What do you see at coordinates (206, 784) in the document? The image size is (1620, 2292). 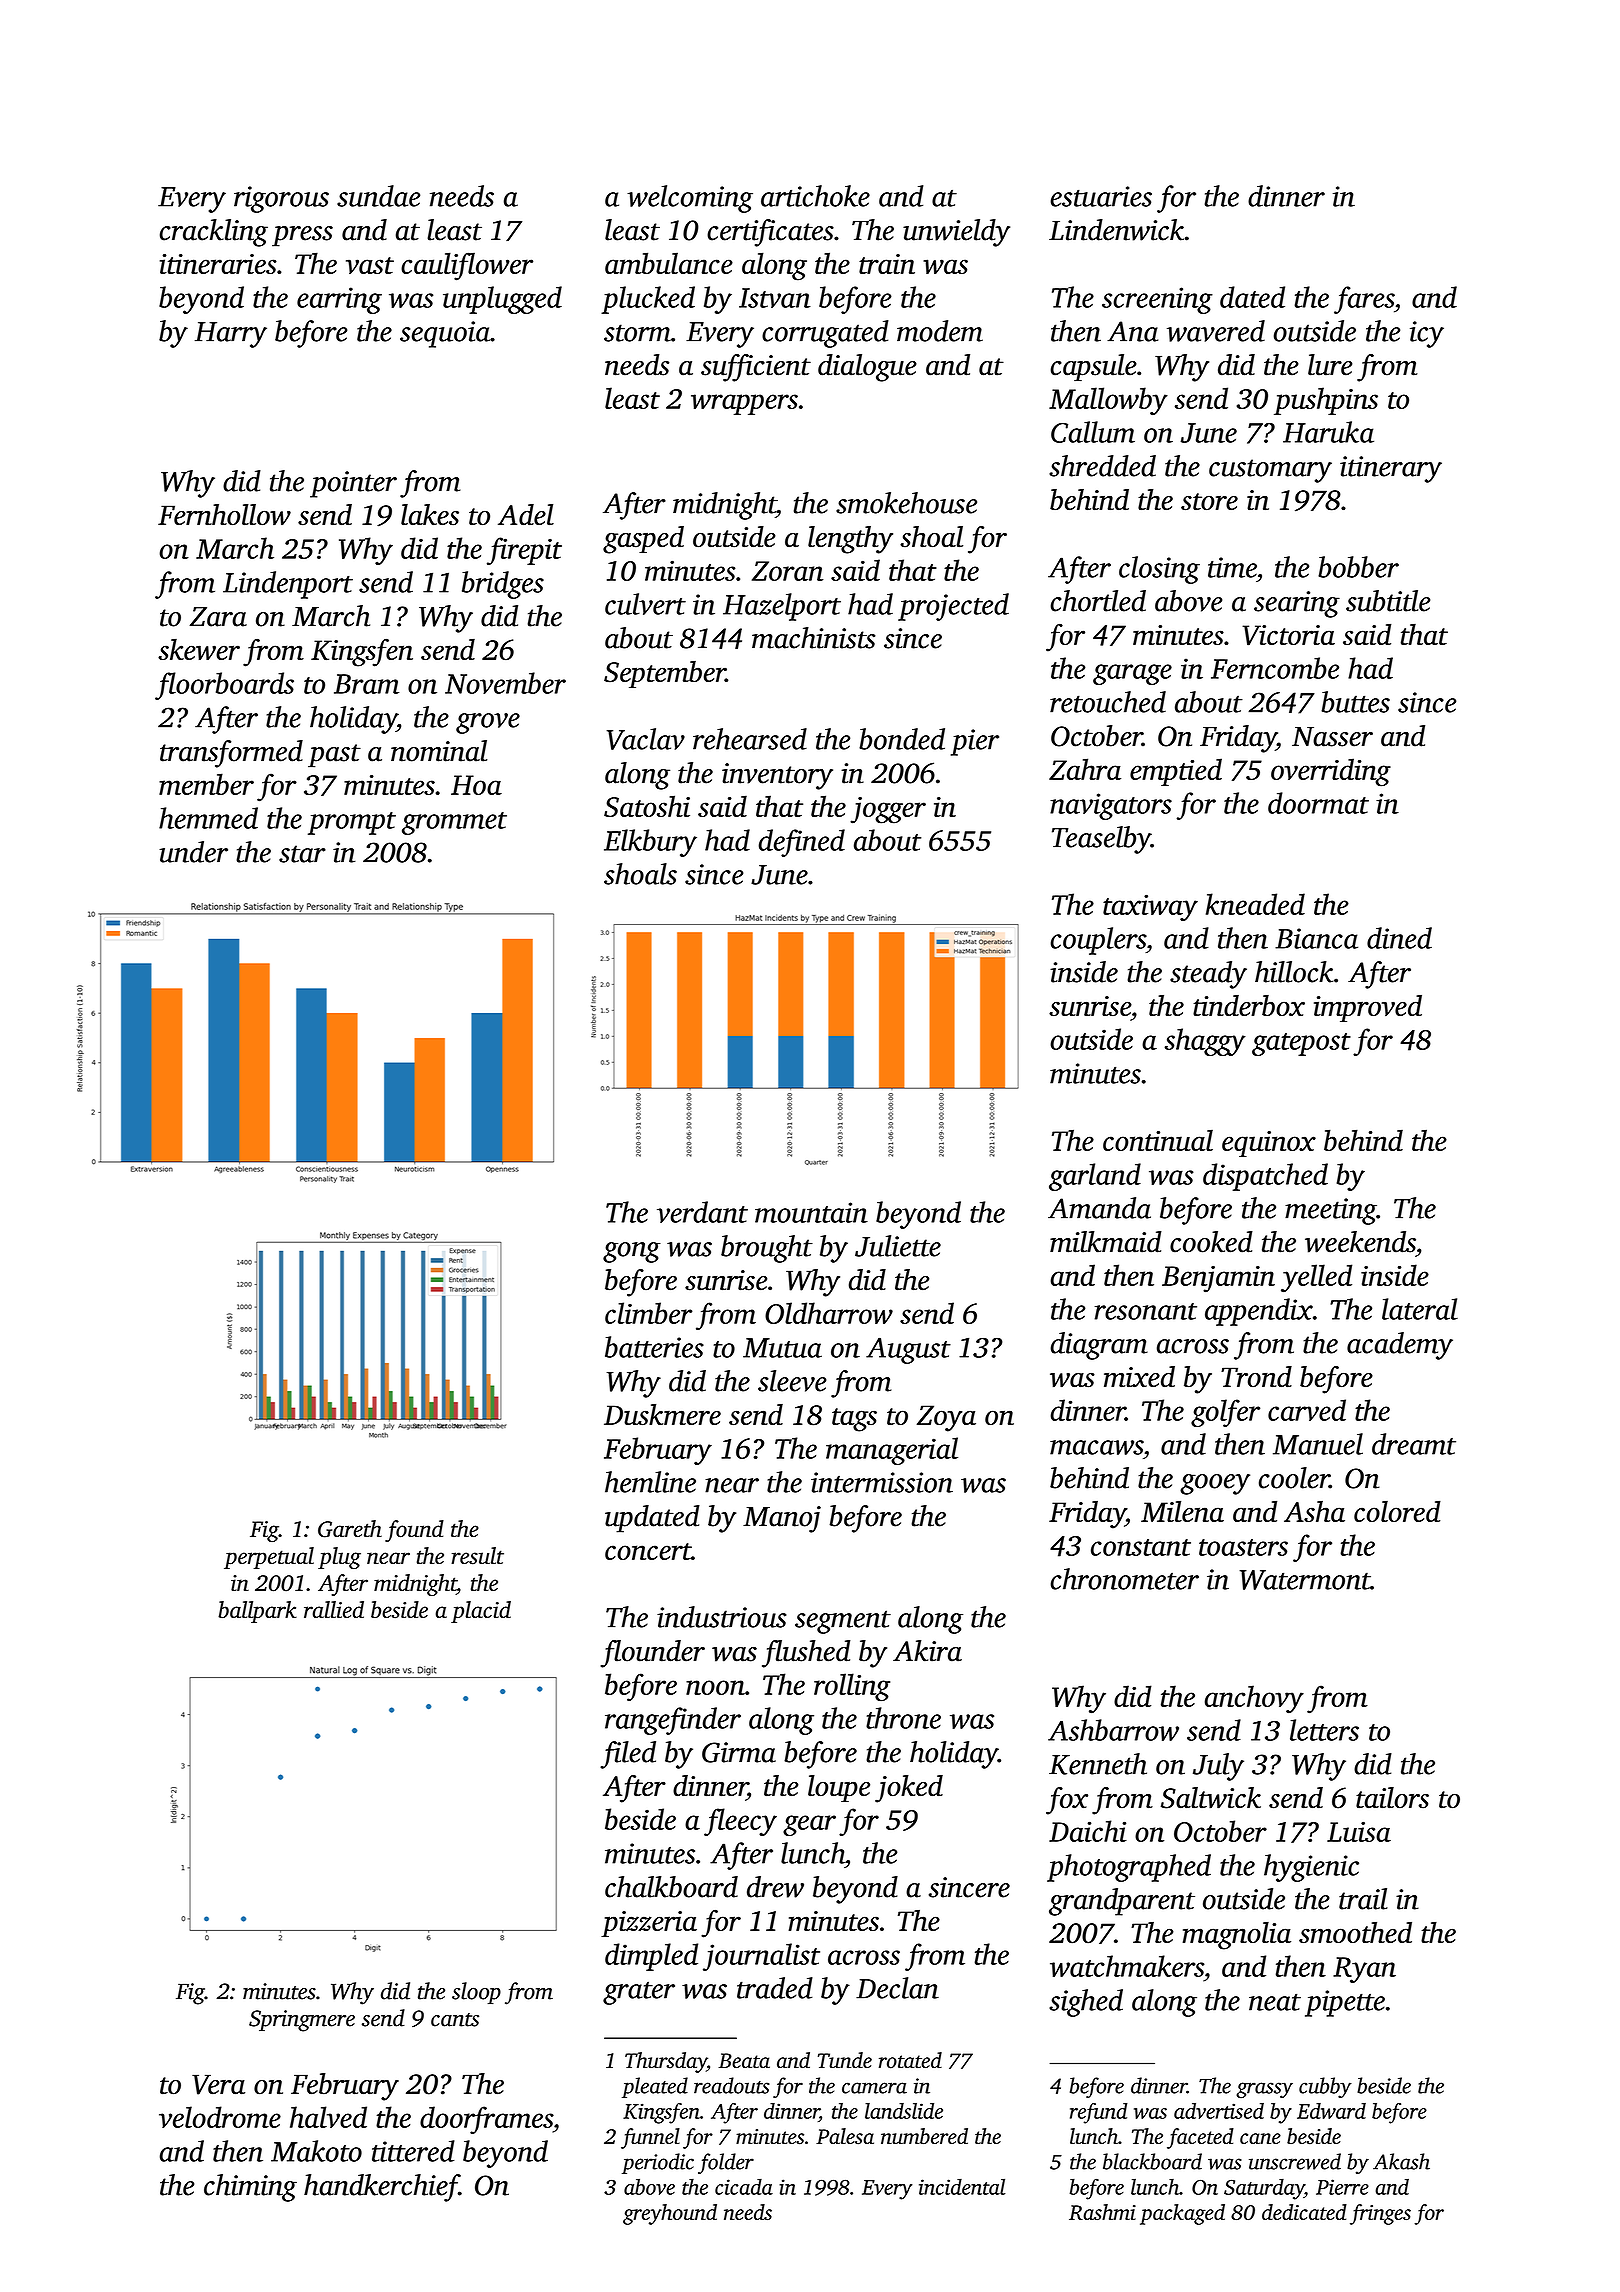 I see `member` at bounding box center [206, 784].
